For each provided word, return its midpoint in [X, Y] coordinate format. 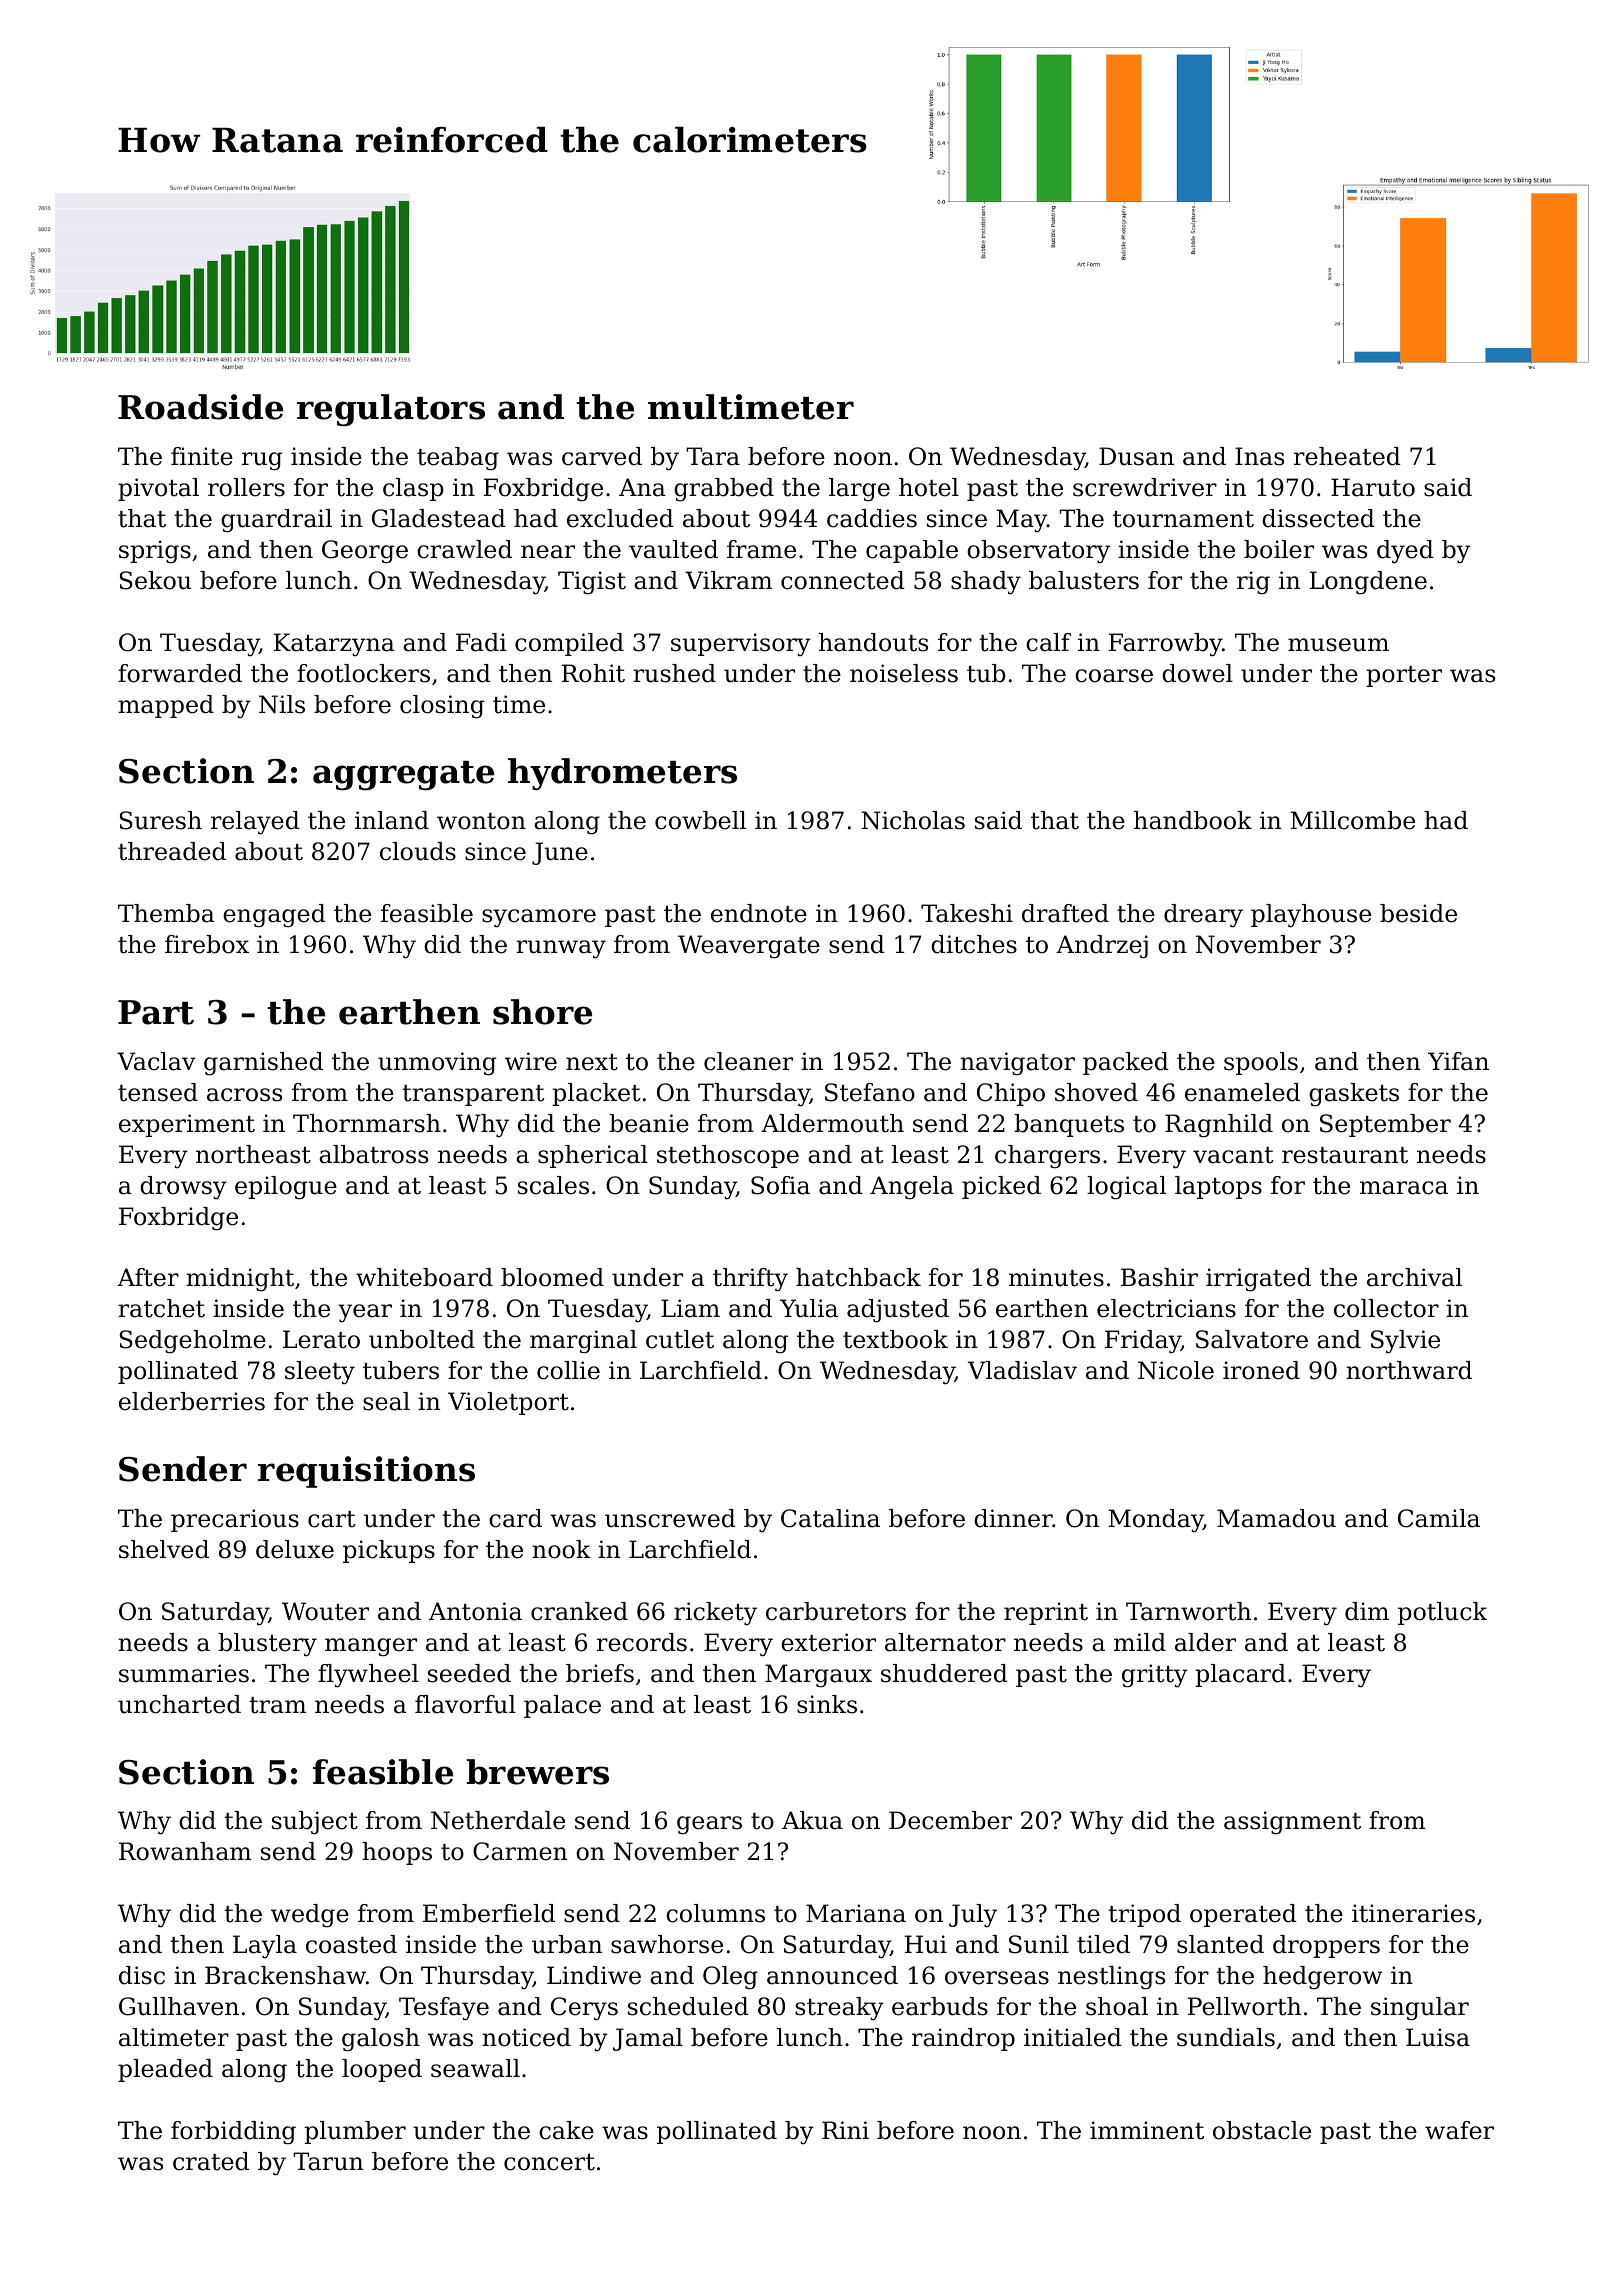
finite [202, 456]
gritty [1155, 1676]
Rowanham [185, 1851]
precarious [235, 1520]
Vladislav [1022, 1370]
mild [1140, 1642]
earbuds [940, 2006]
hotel [929, 487]
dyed [1405, 552]
